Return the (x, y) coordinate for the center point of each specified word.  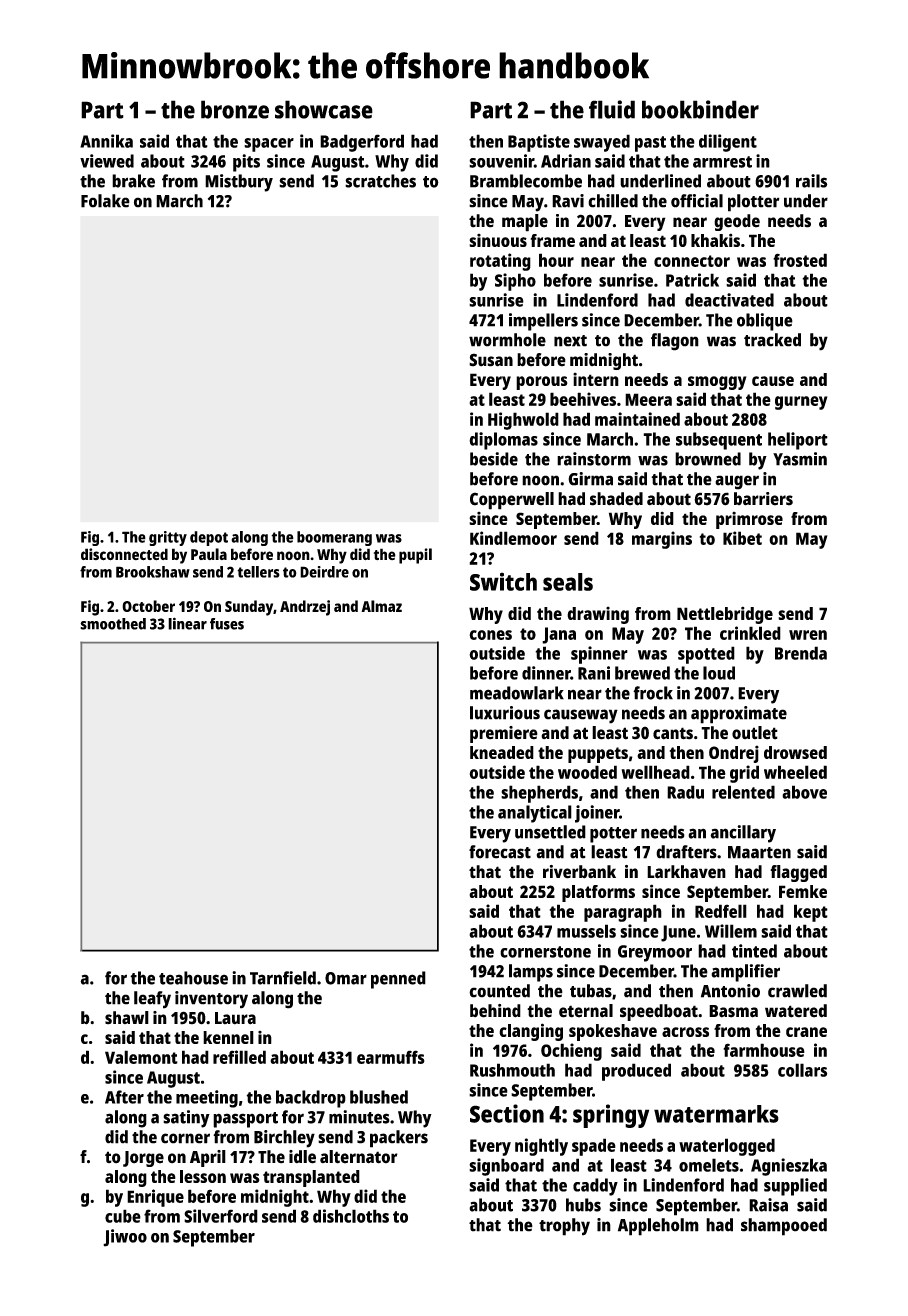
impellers (543, 322)
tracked (772, 340)
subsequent (719, 441)
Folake (105, 201)
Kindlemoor (513, 538)
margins (662, 540)
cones (490, 635)
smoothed (113, 624)
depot (209, 538)
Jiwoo (125, 1238)
